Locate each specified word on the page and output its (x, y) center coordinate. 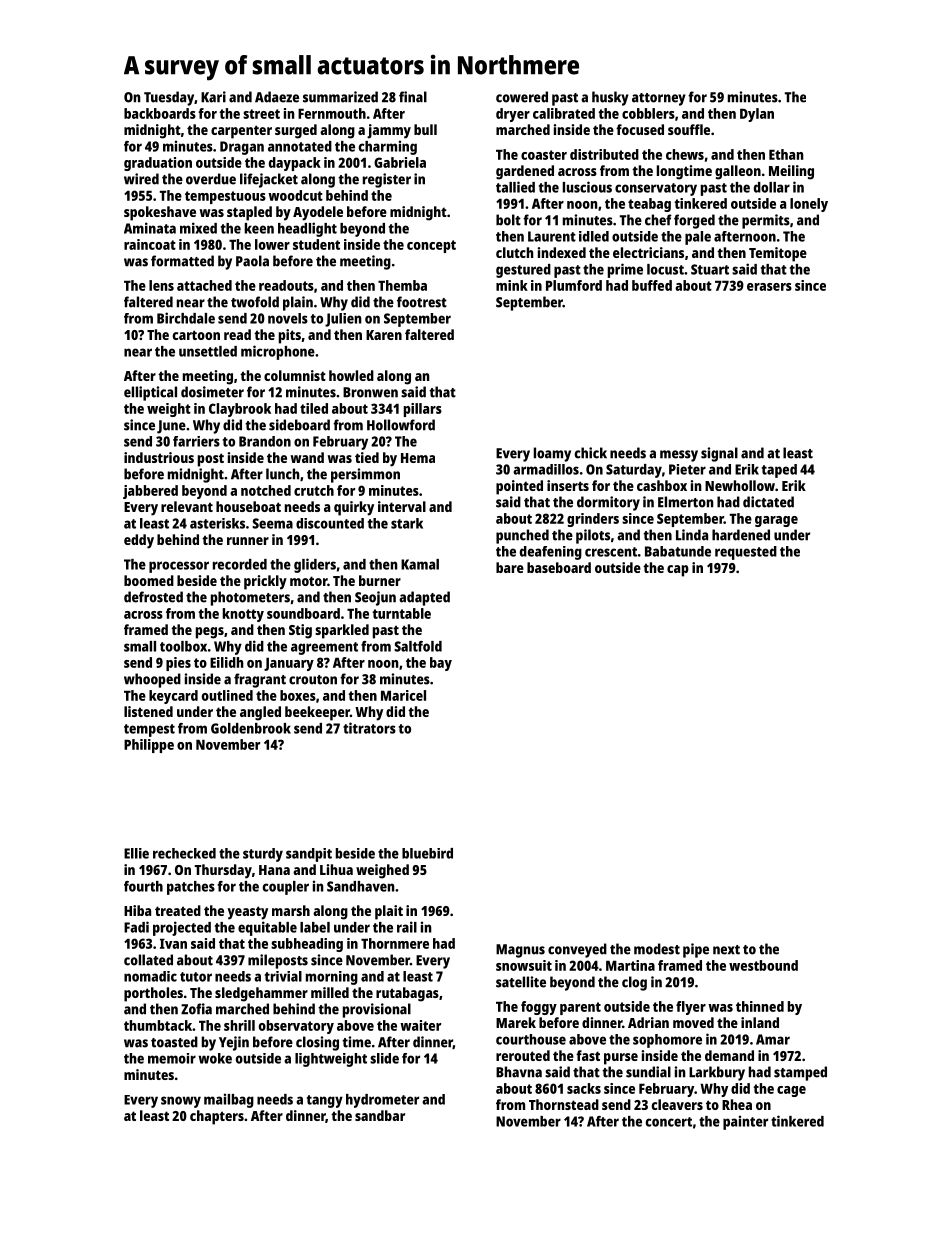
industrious (159, 457)
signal (719, 454)
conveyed (577, 950)
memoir (172, 1058)
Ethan (786, 154)
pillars (423, 410)
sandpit (309, 855)
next (726, 950)
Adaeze (277, 97)
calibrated (564, 113)
